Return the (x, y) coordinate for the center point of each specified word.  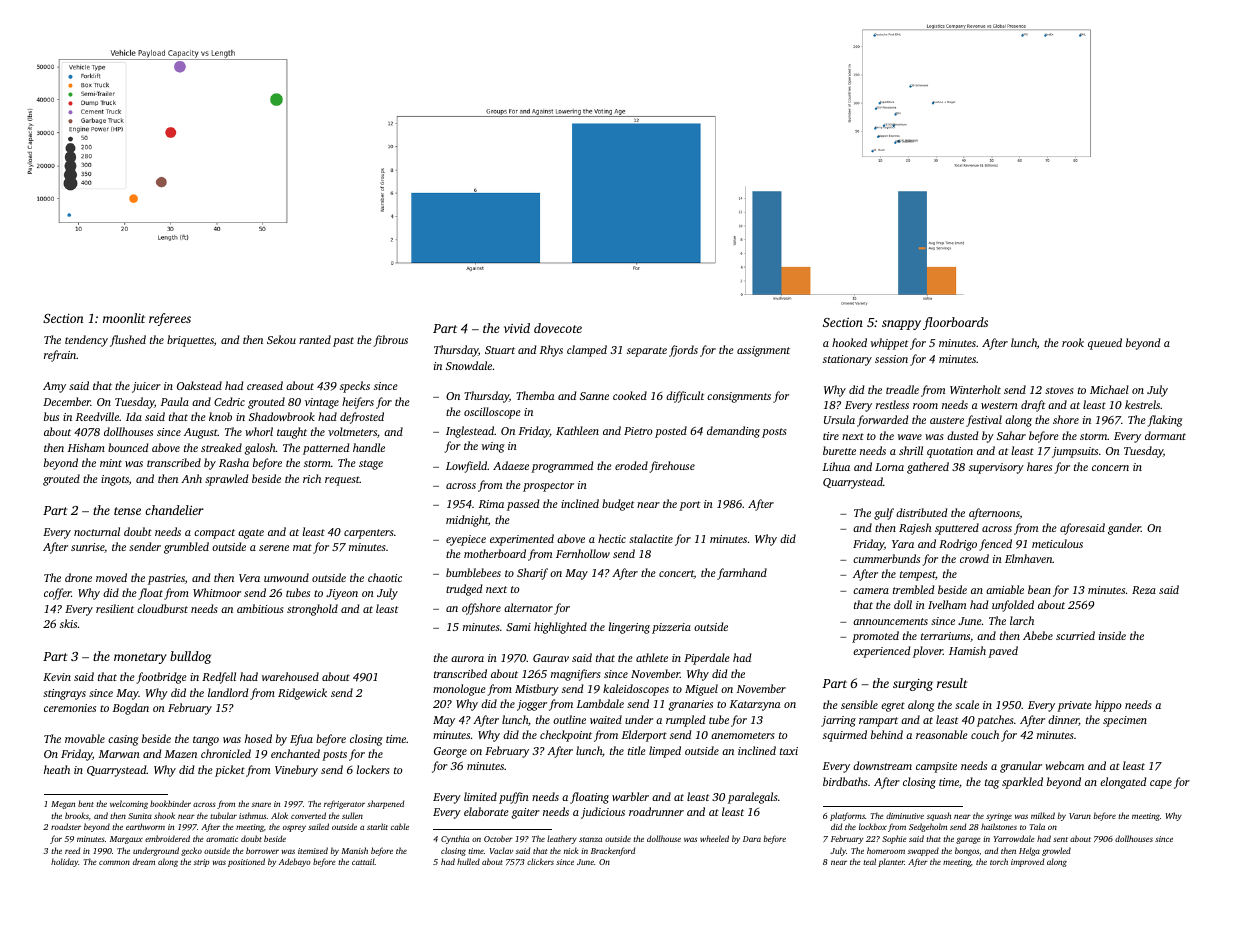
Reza (1144, 590)
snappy (901, 325)
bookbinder (170, 803)
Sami (518, 627)
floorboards (955, 323)
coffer (57, 594)
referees (170, 319)
